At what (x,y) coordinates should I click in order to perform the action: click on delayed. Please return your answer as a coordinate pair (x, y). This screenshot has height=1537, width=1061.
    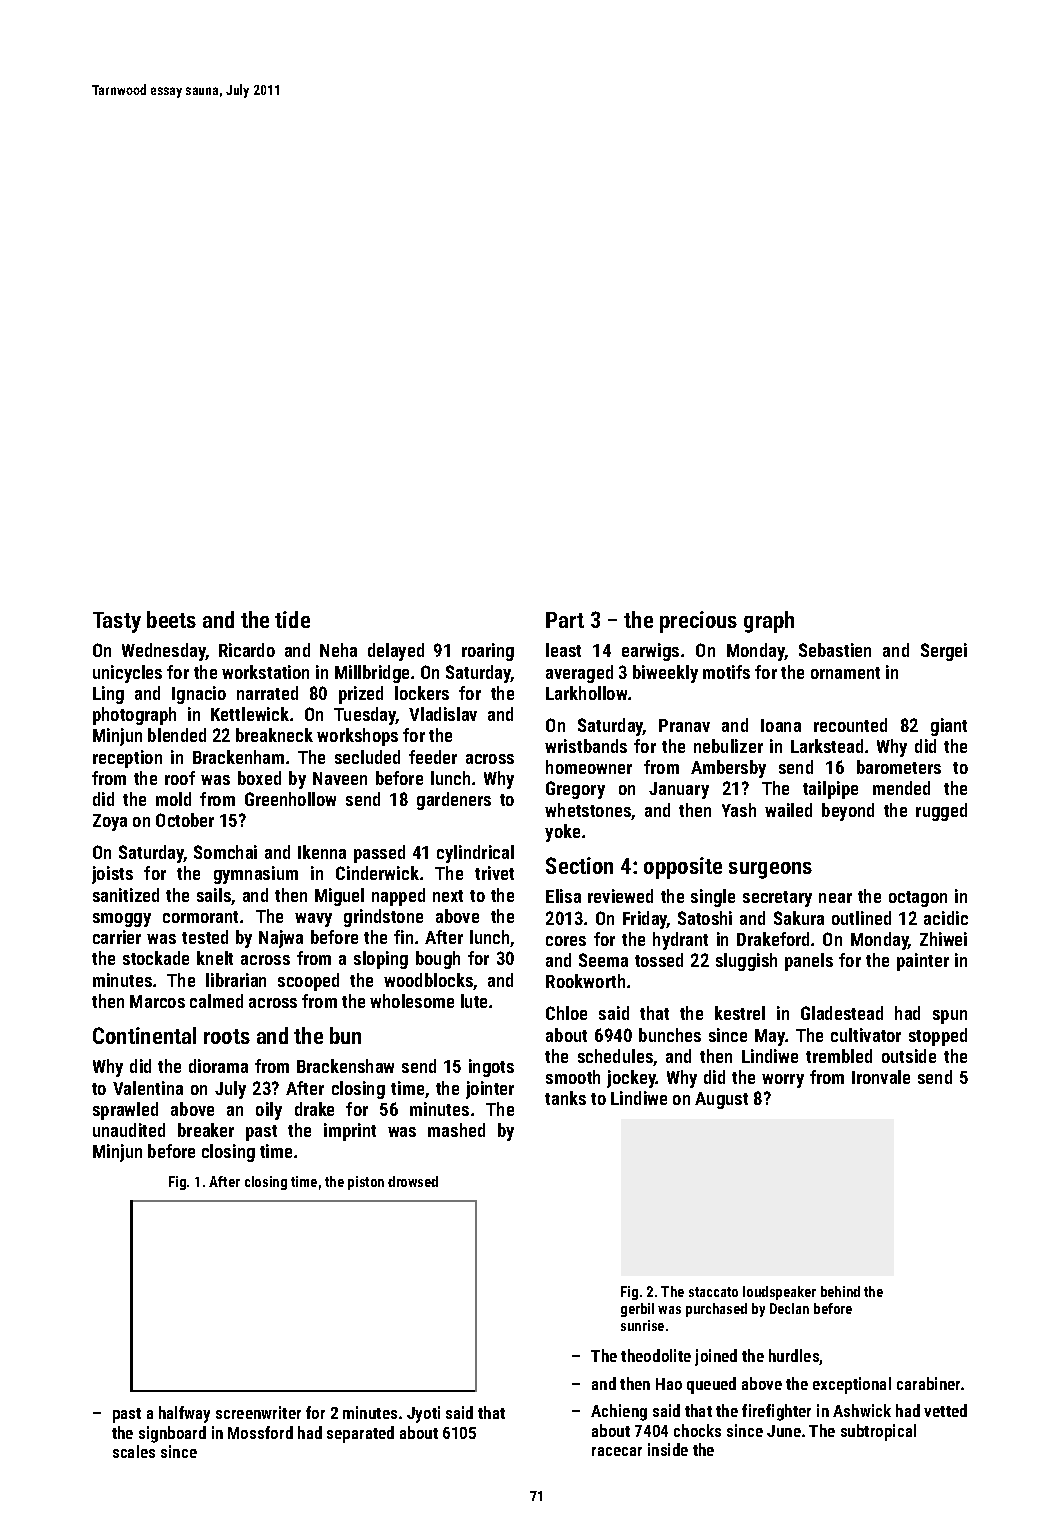
    Looking at the image, I should click on (396, 652).
